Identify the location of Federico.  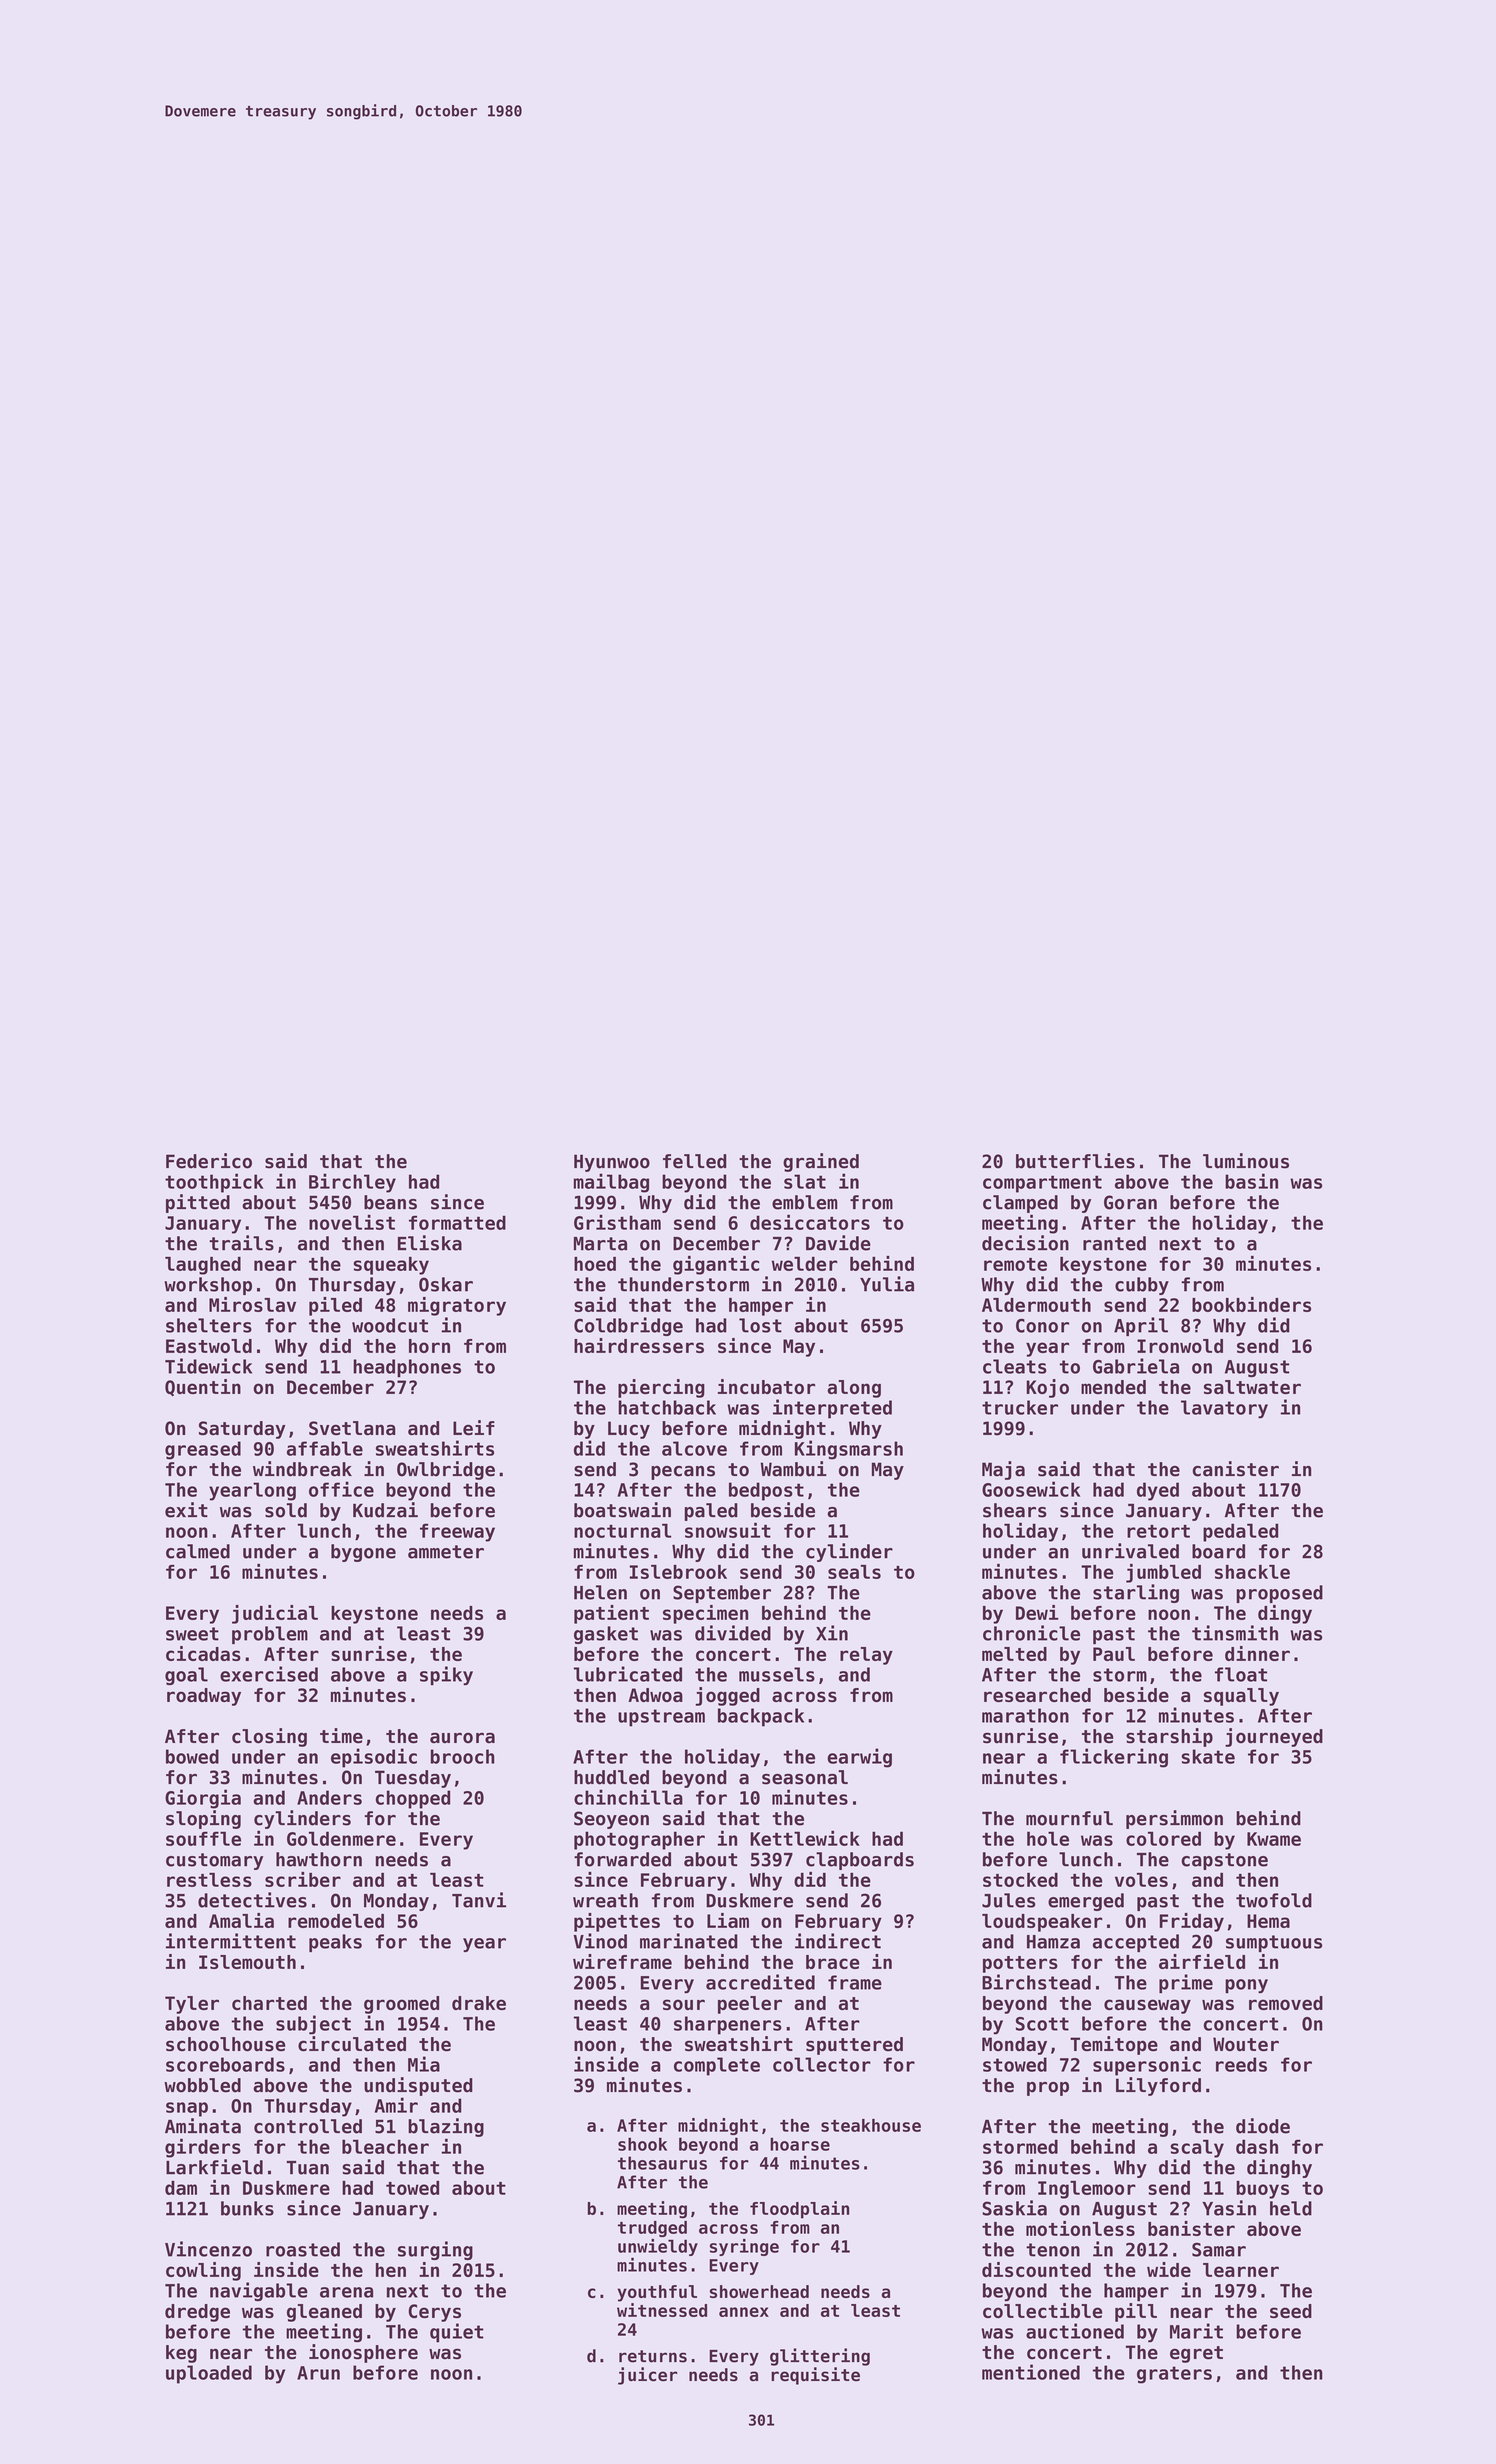
(209, 1161).
